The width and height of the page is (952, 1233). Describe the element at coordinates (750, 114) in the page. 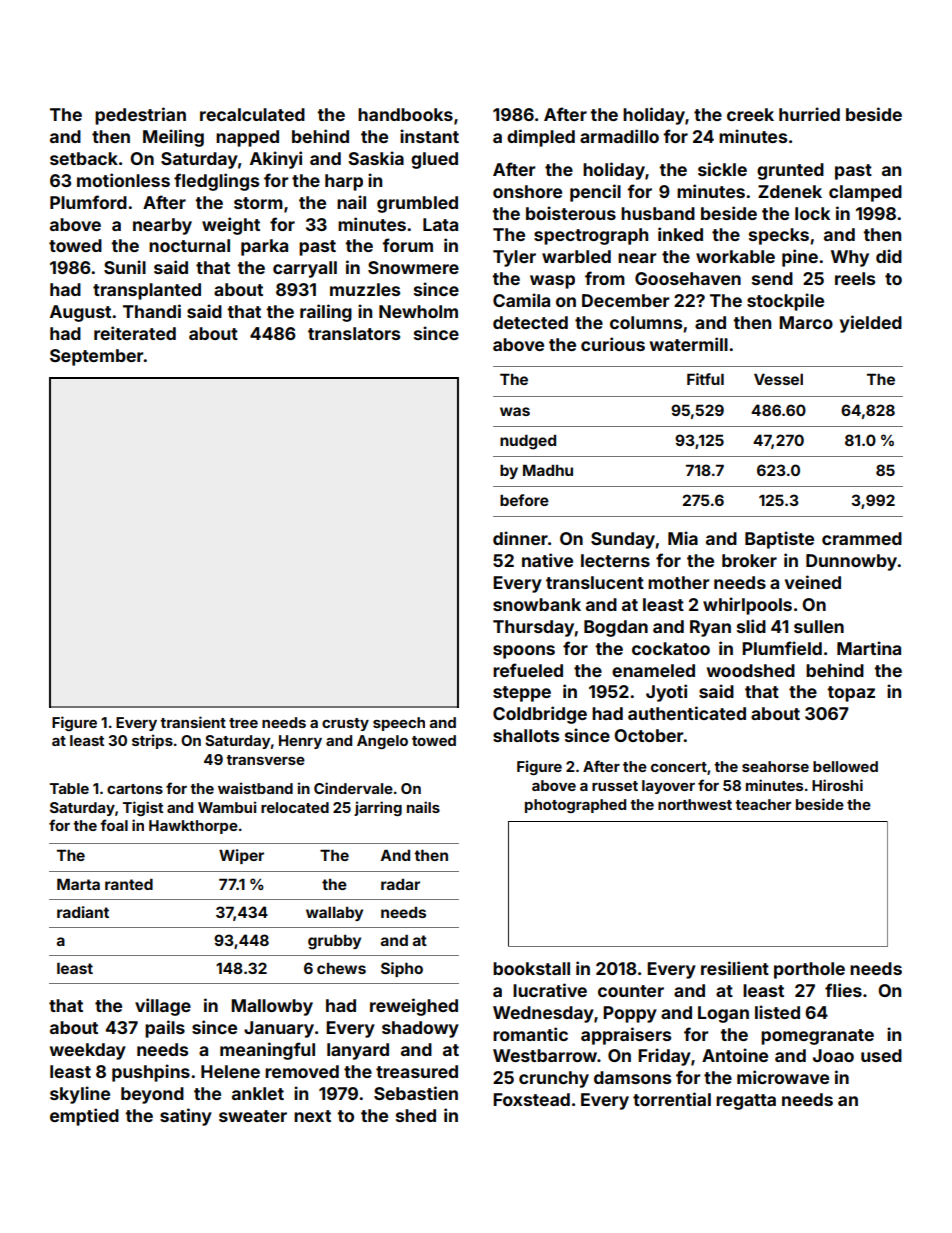

I see `creek` at that location.
